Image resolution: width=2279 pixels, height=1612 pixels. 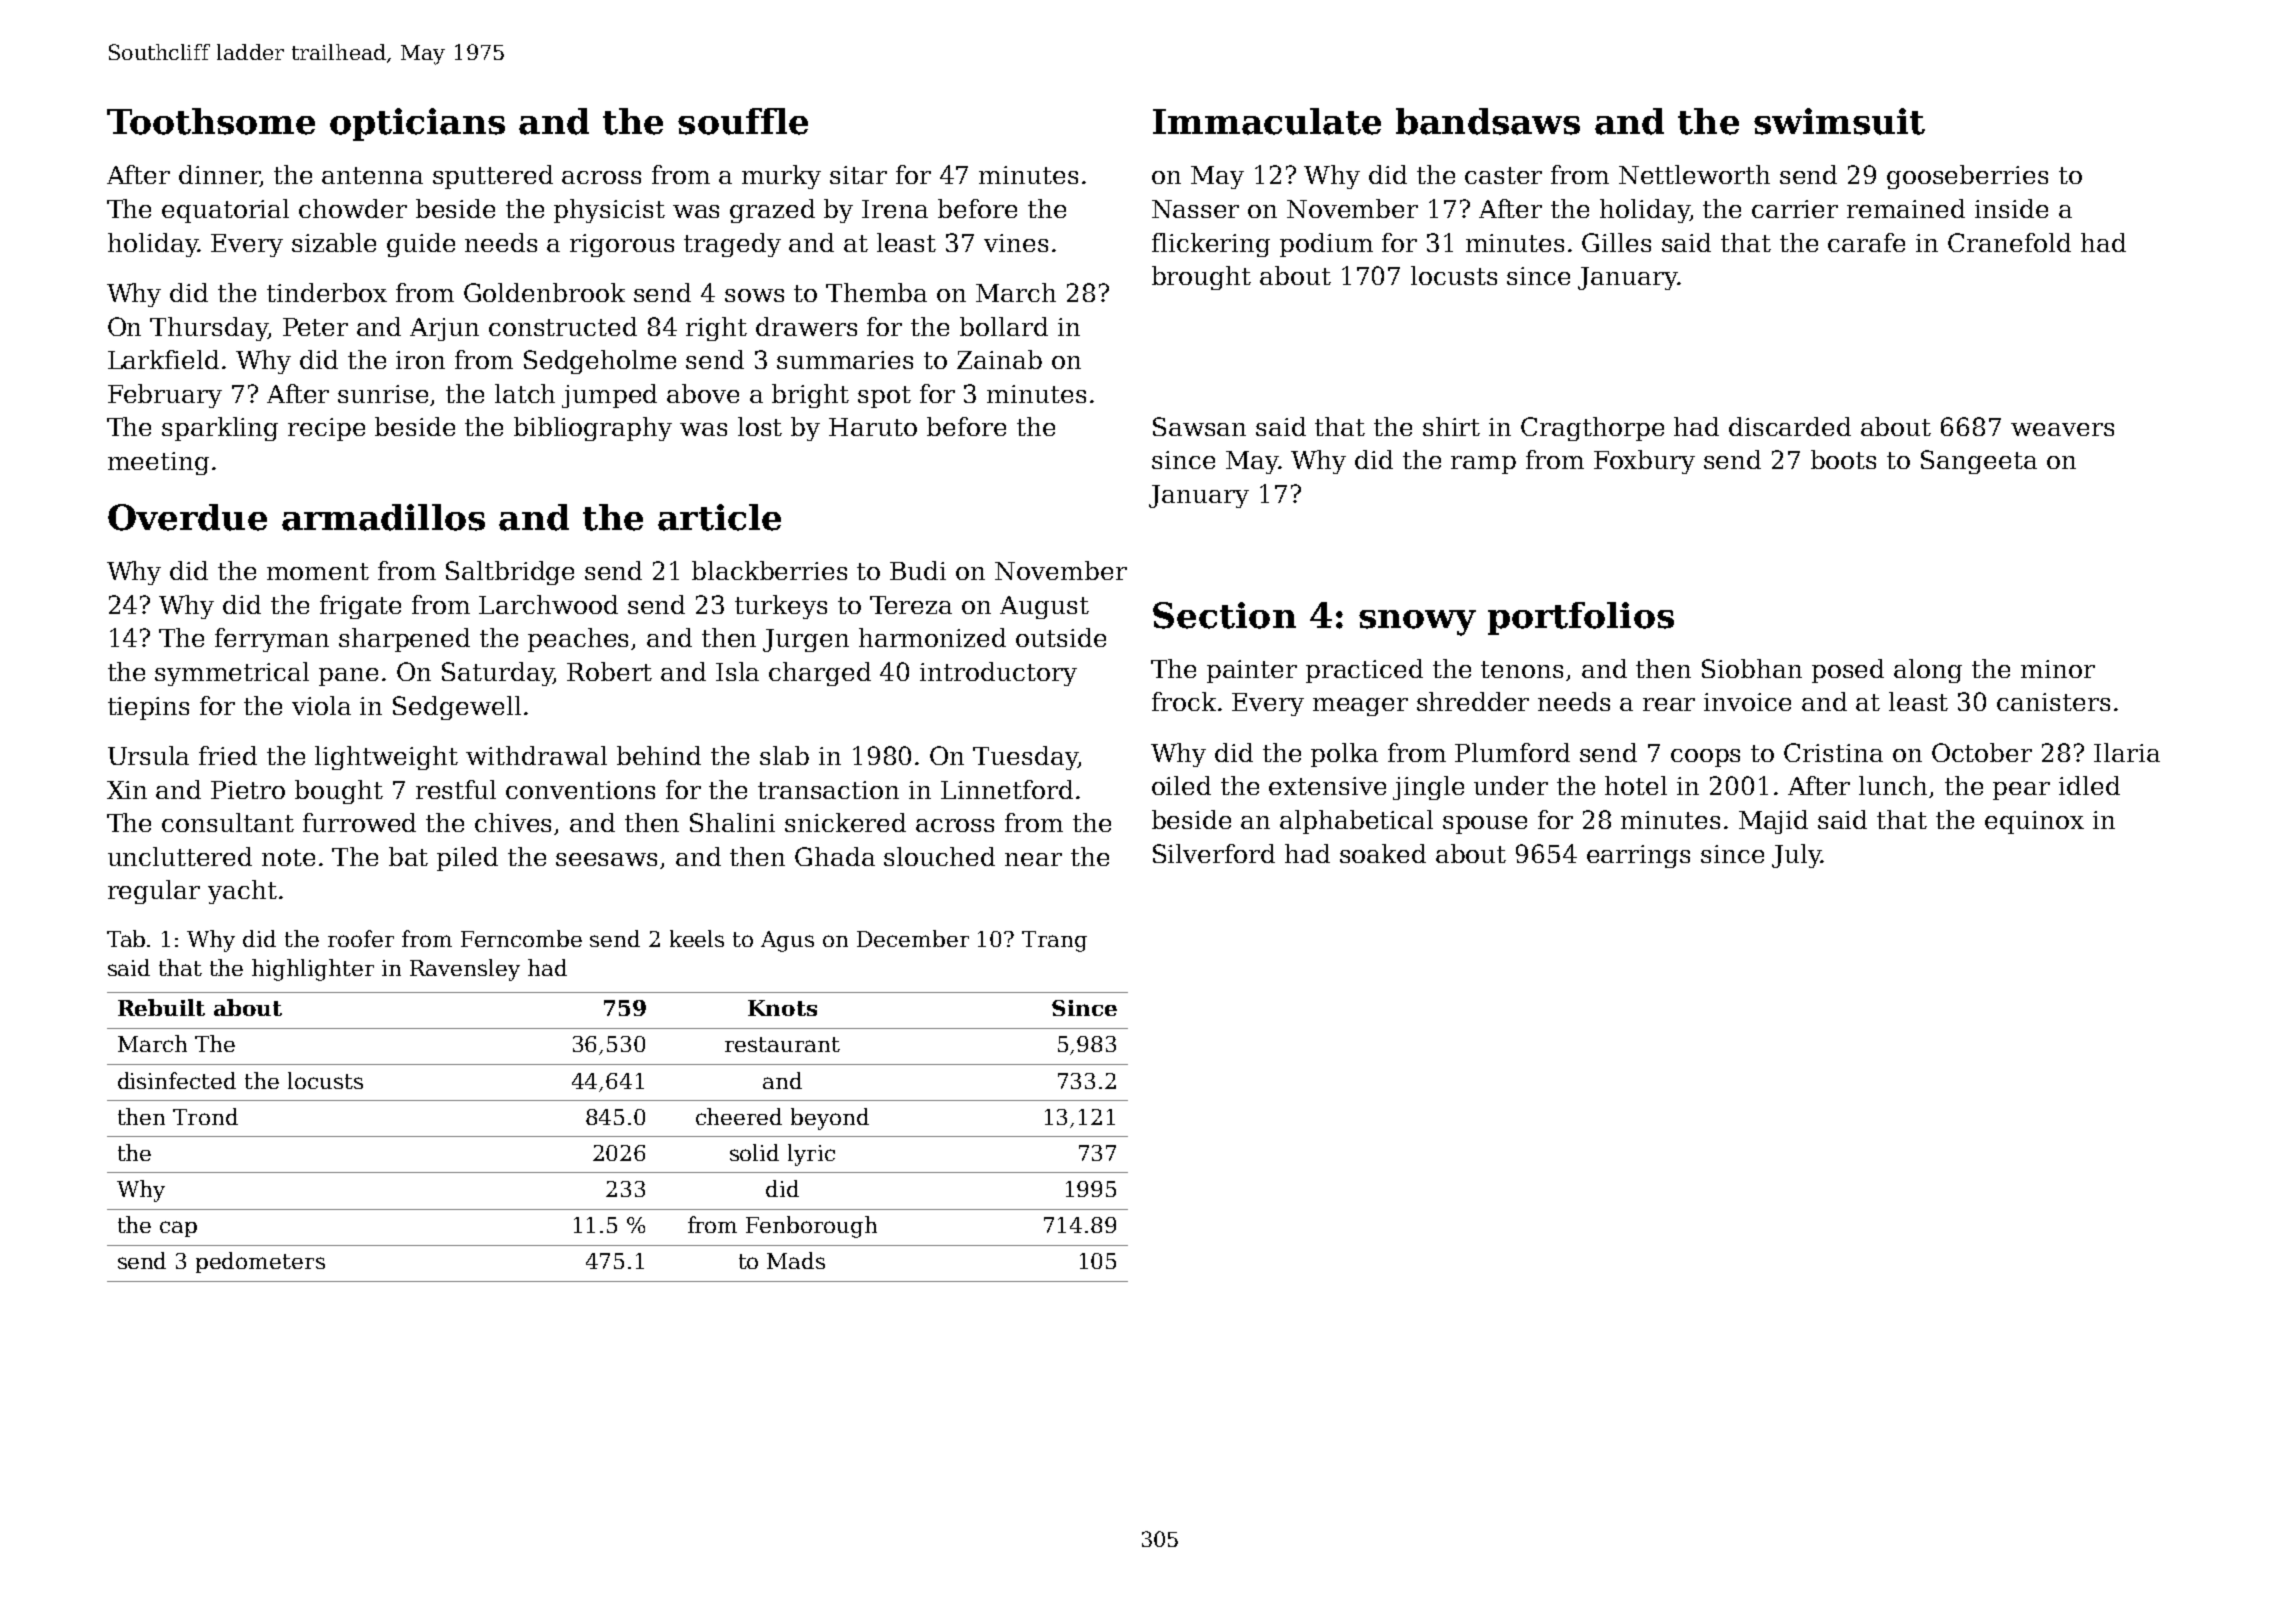 What do you see at coordinates (318, 571) in the document?
I see `moment` at bounding box center [318, 571].
